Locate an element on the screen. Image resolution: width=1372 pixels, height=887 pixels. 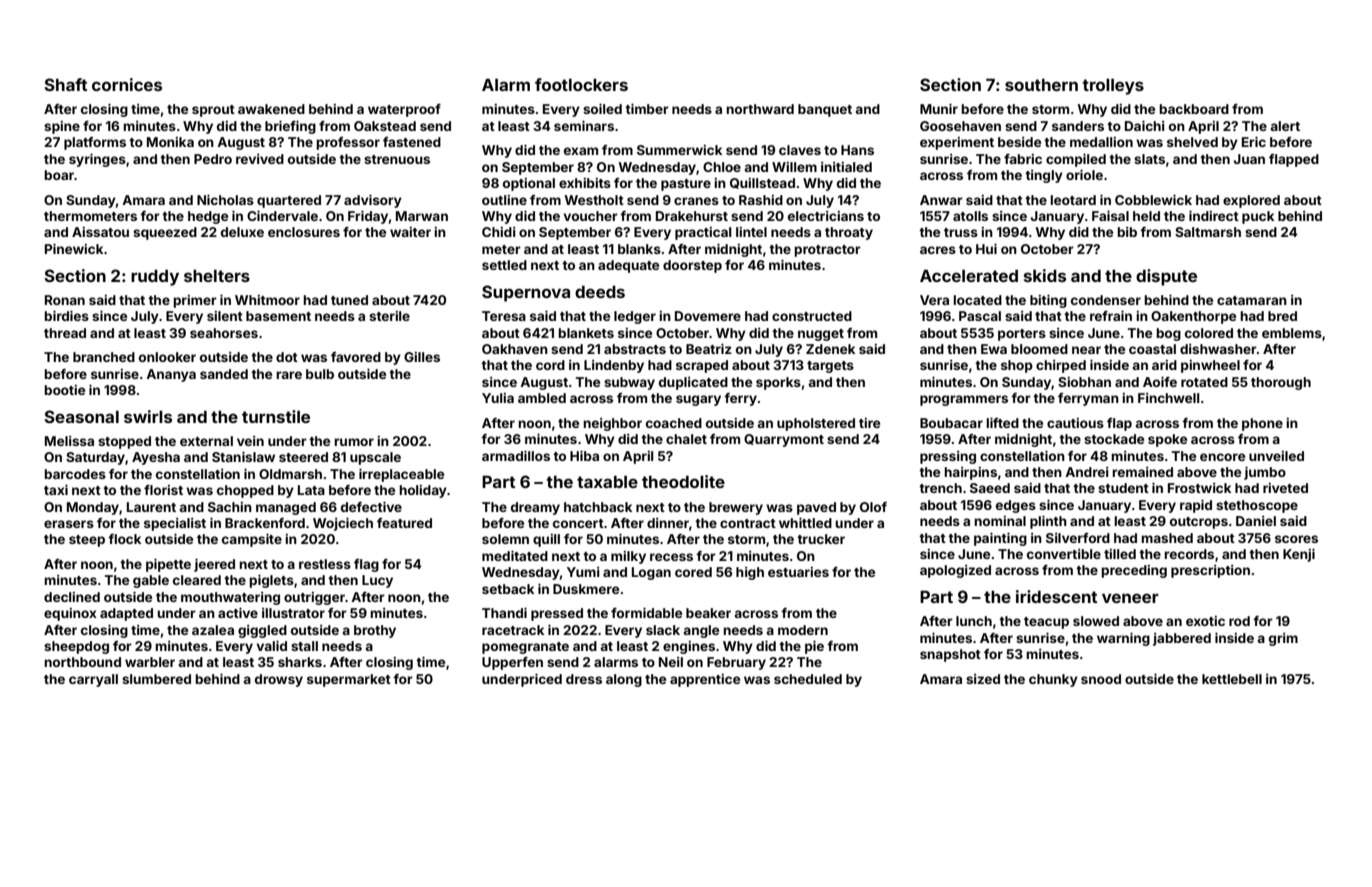
pressing is located at coordinates (948, 457).
